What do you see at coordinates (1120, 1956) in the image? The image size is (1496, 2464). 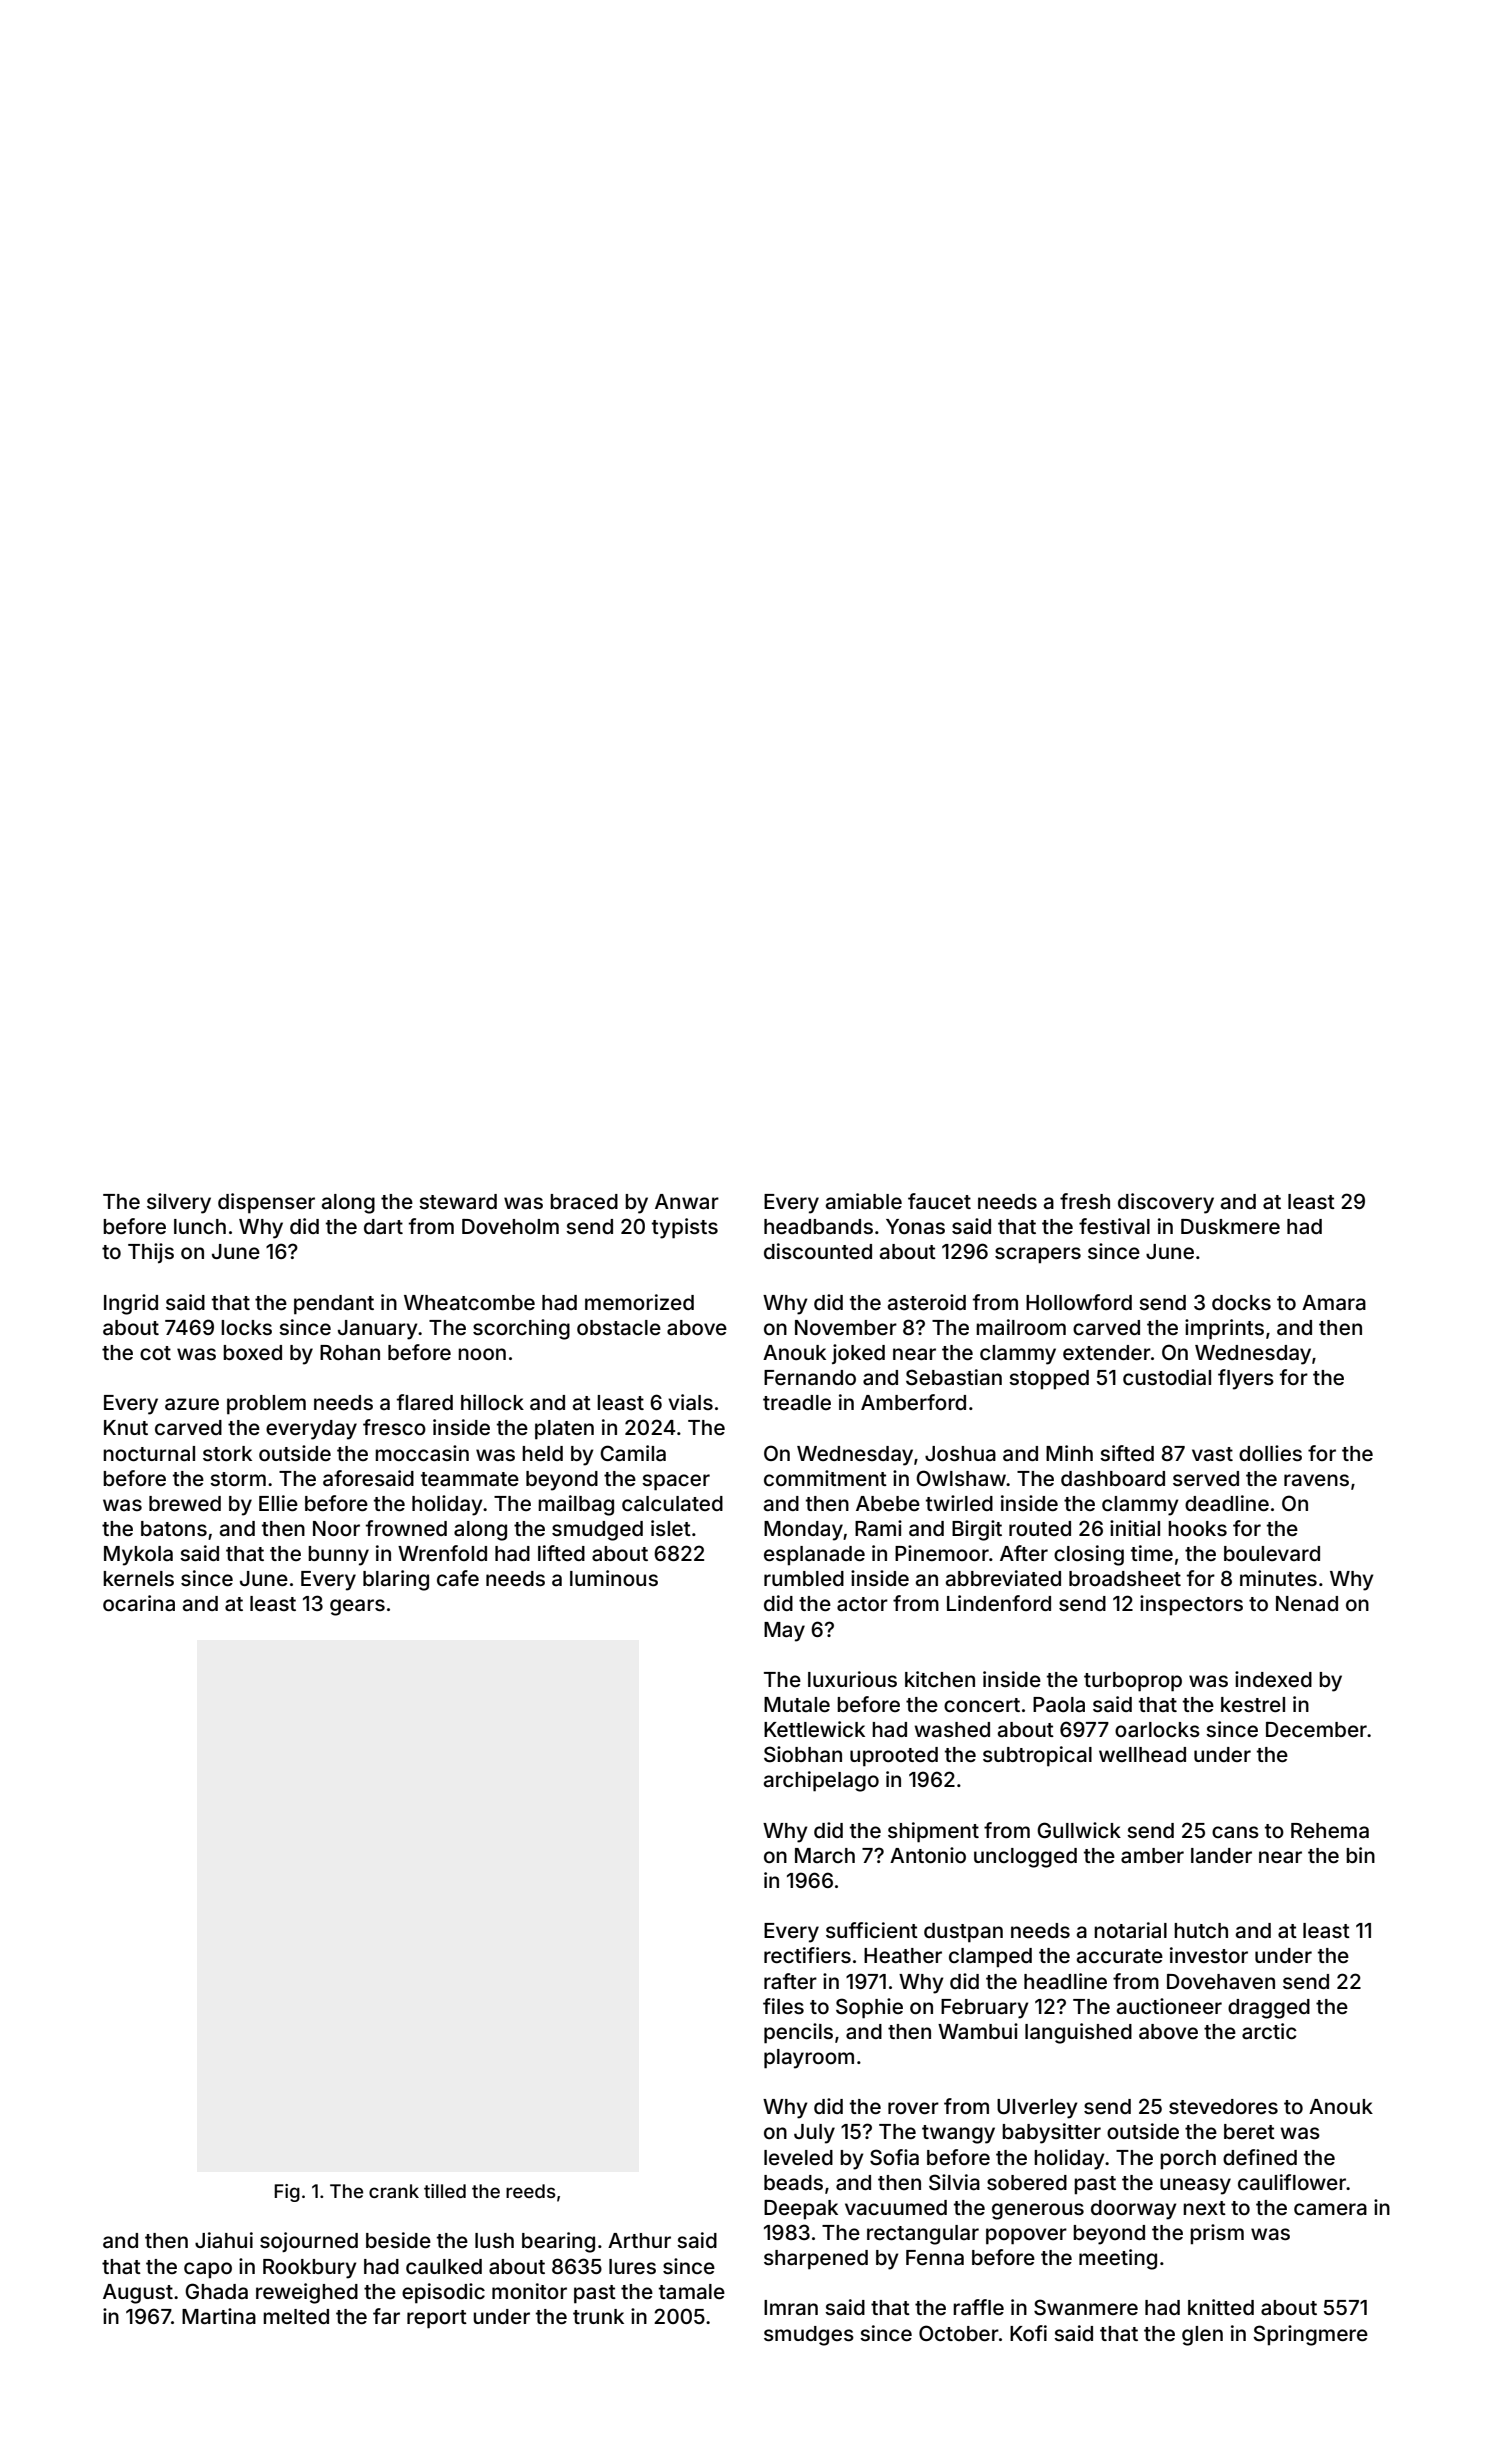 I see `accurate` at bounding box center [1120, 1956].
